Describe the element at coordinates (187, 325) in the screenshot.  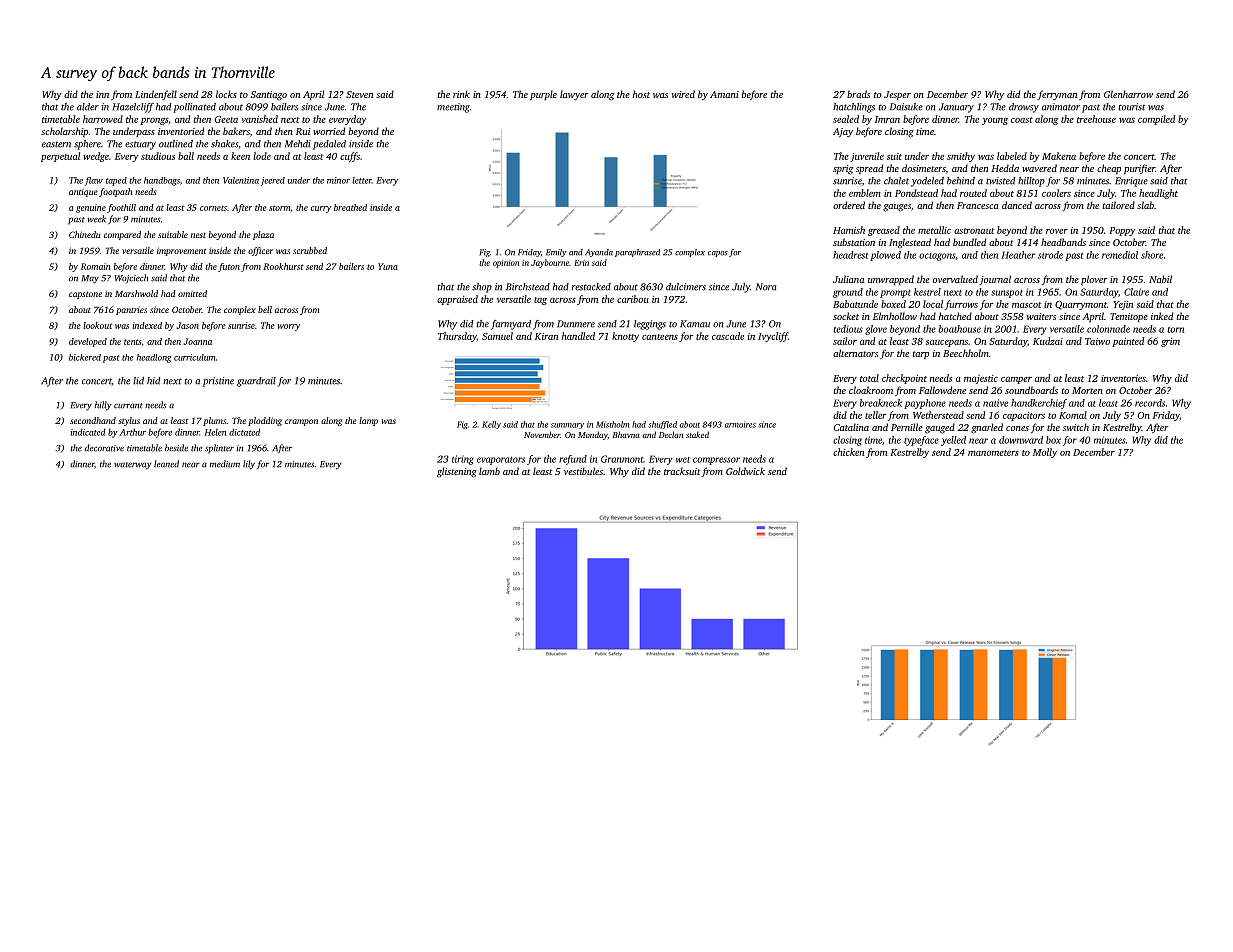
I see `Jason` at that location.
